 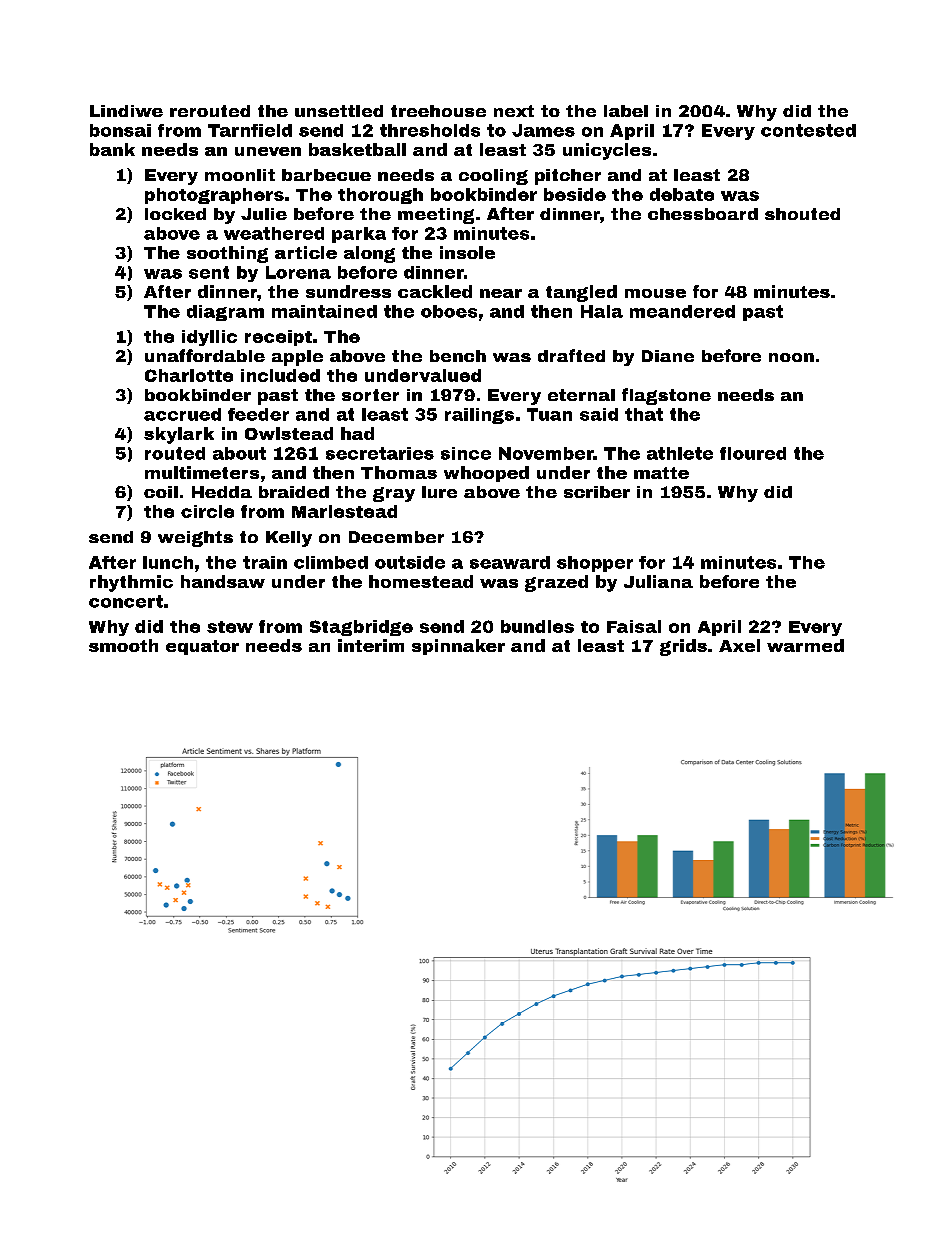 What do you see at coordinates (703, 214) in the image?
I see `chessboard` at bounding box center [703, 214].
